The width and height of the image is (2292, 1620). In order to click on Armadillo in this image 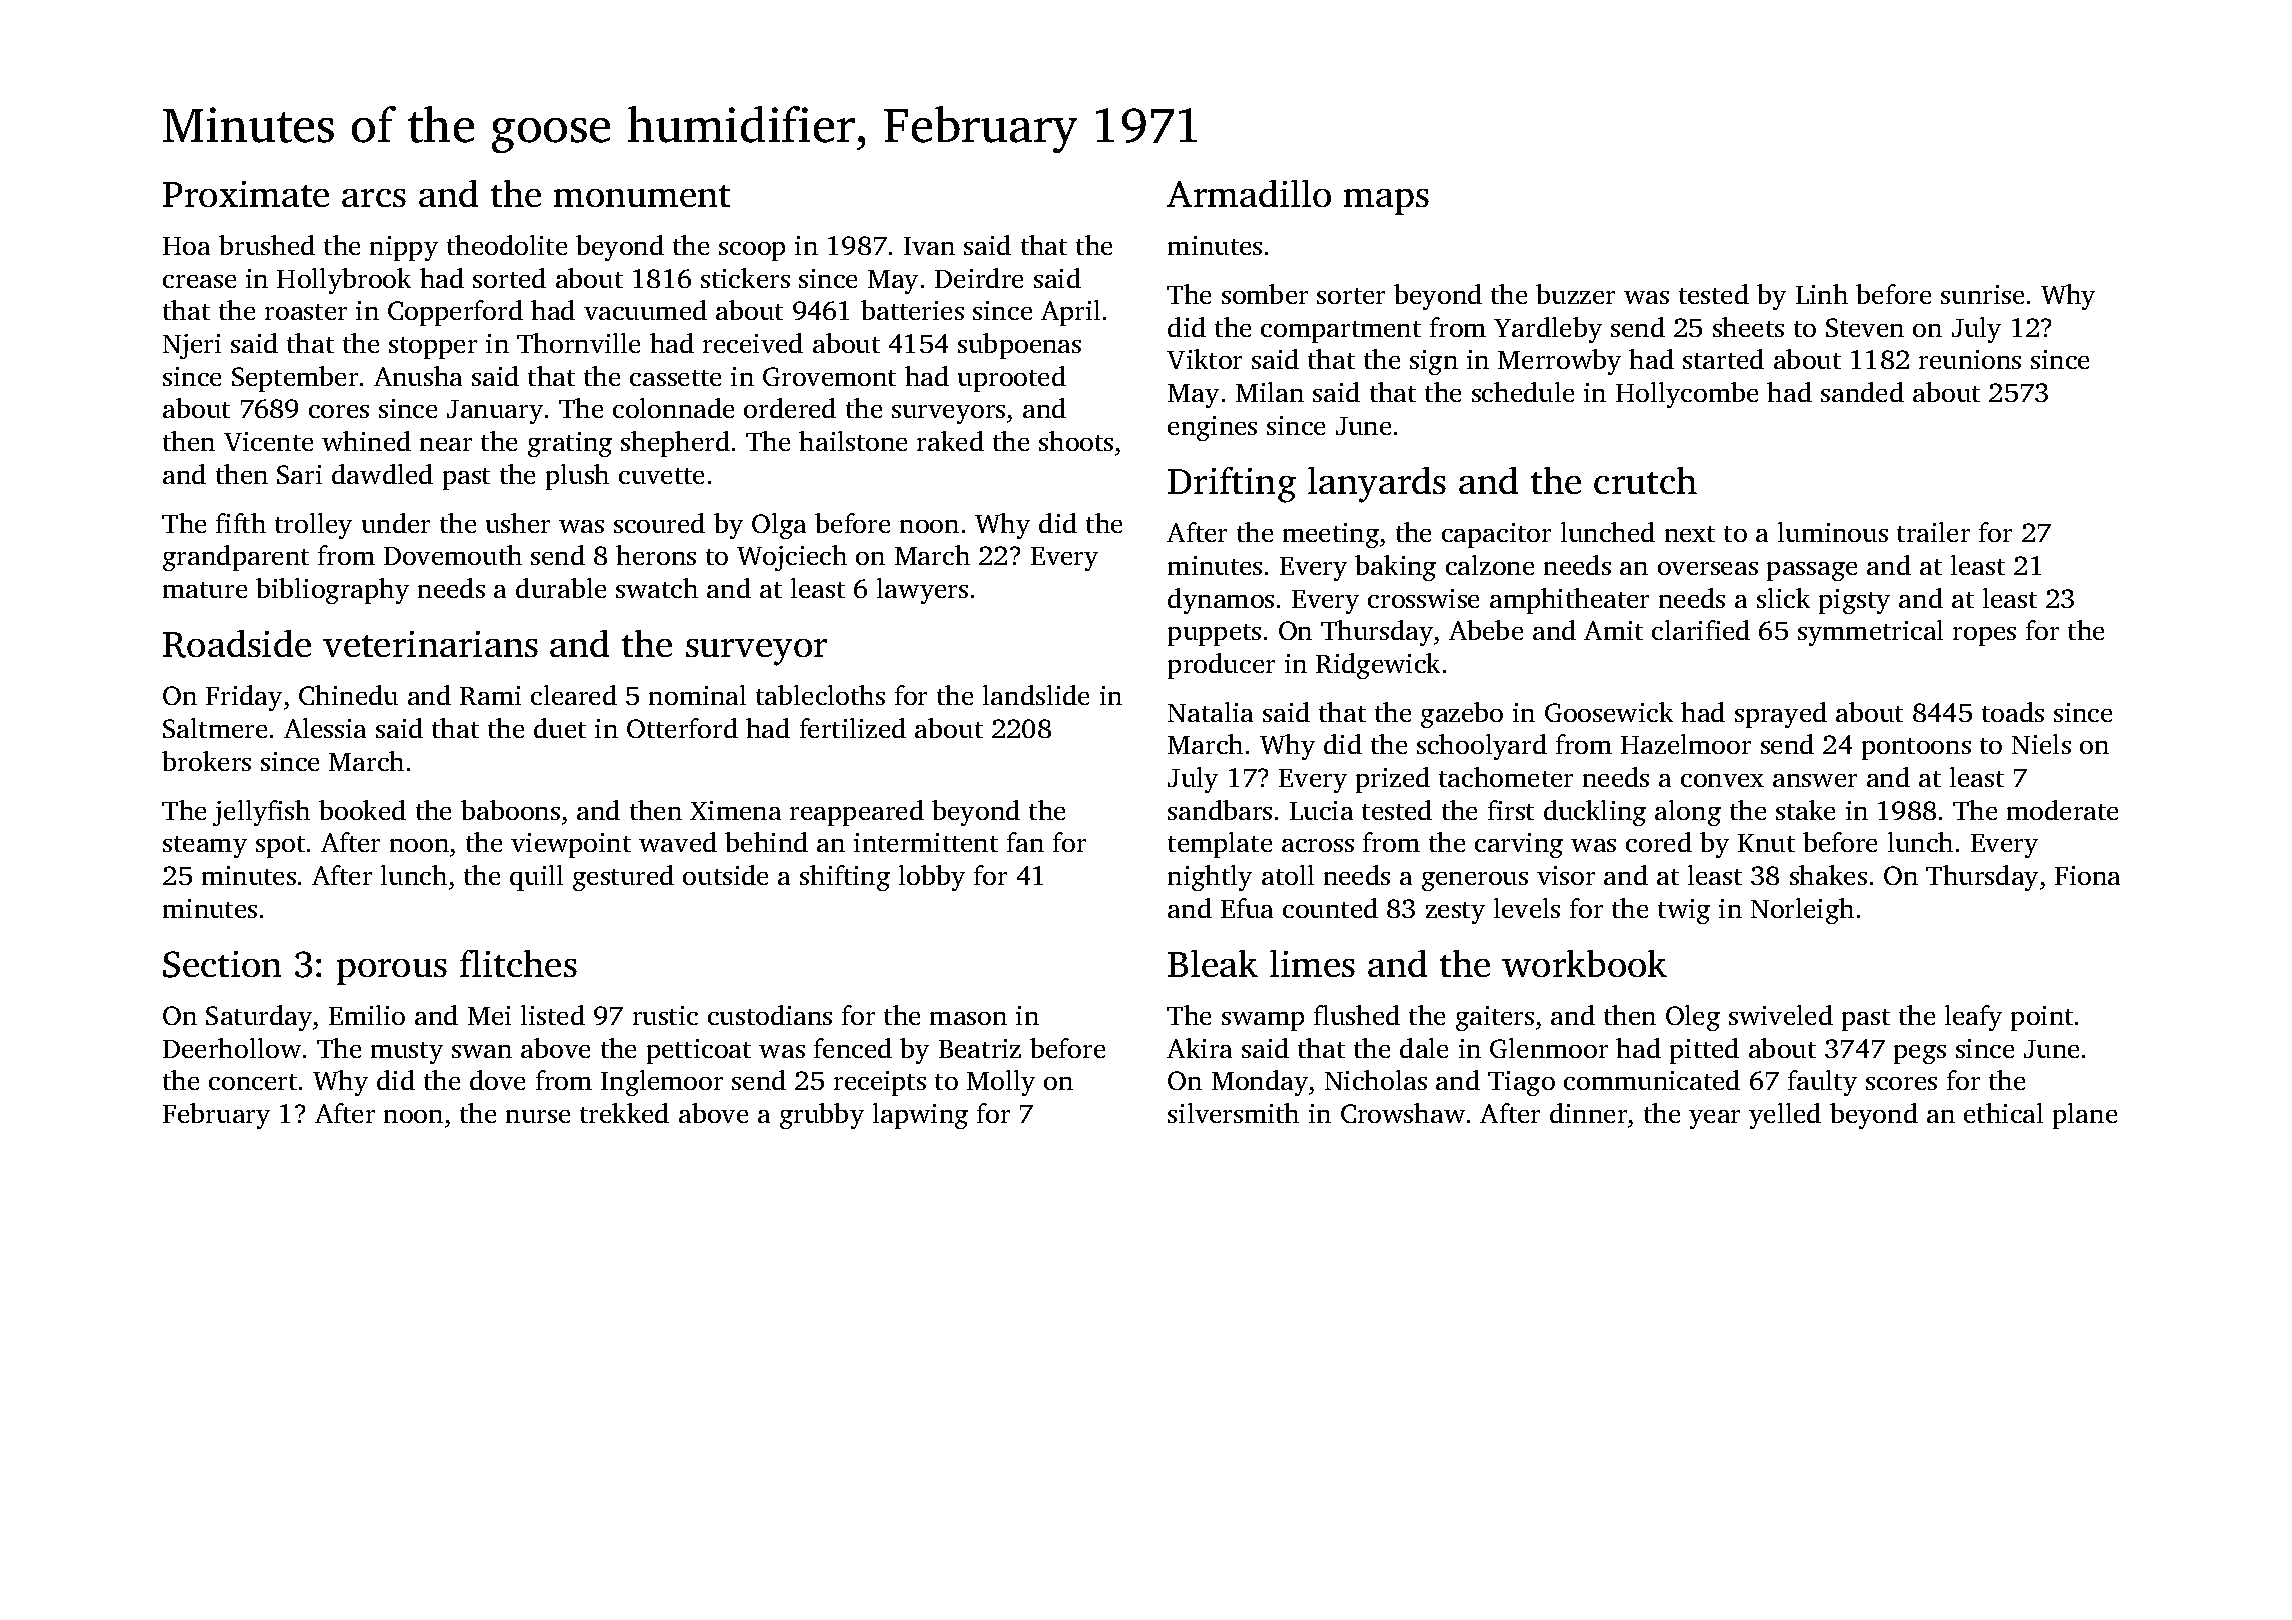, I will do `click(1249, 193)`.
